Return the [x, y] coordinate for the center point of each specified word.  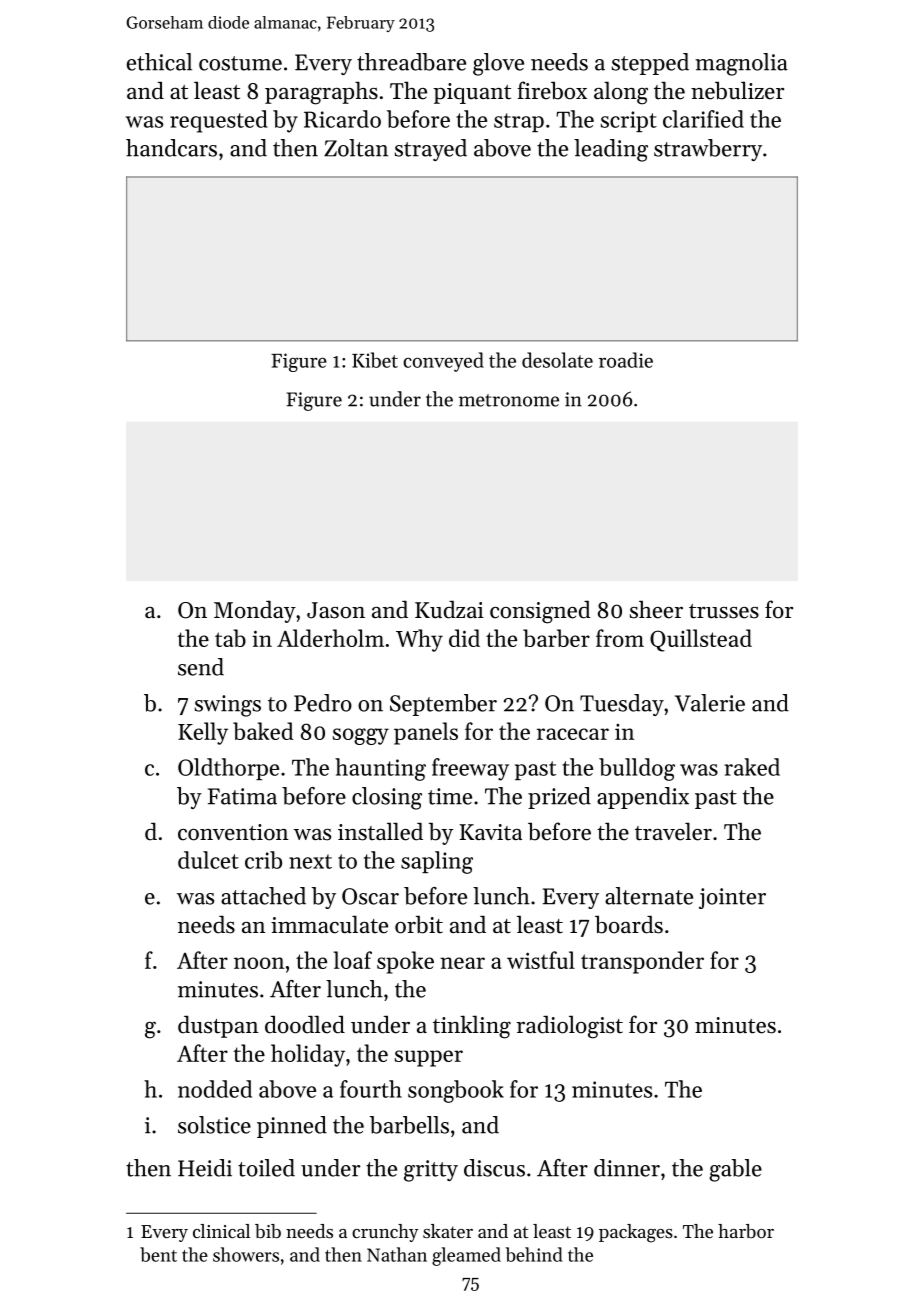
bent [158, 1254]
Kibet [375, 360]
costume [240, 63]
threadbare [411, 62]
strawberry [708, 150]
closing [387, 798]
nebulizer [737, 90]
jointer [732, 898]
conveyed [443, 362]
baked [263, 731]
